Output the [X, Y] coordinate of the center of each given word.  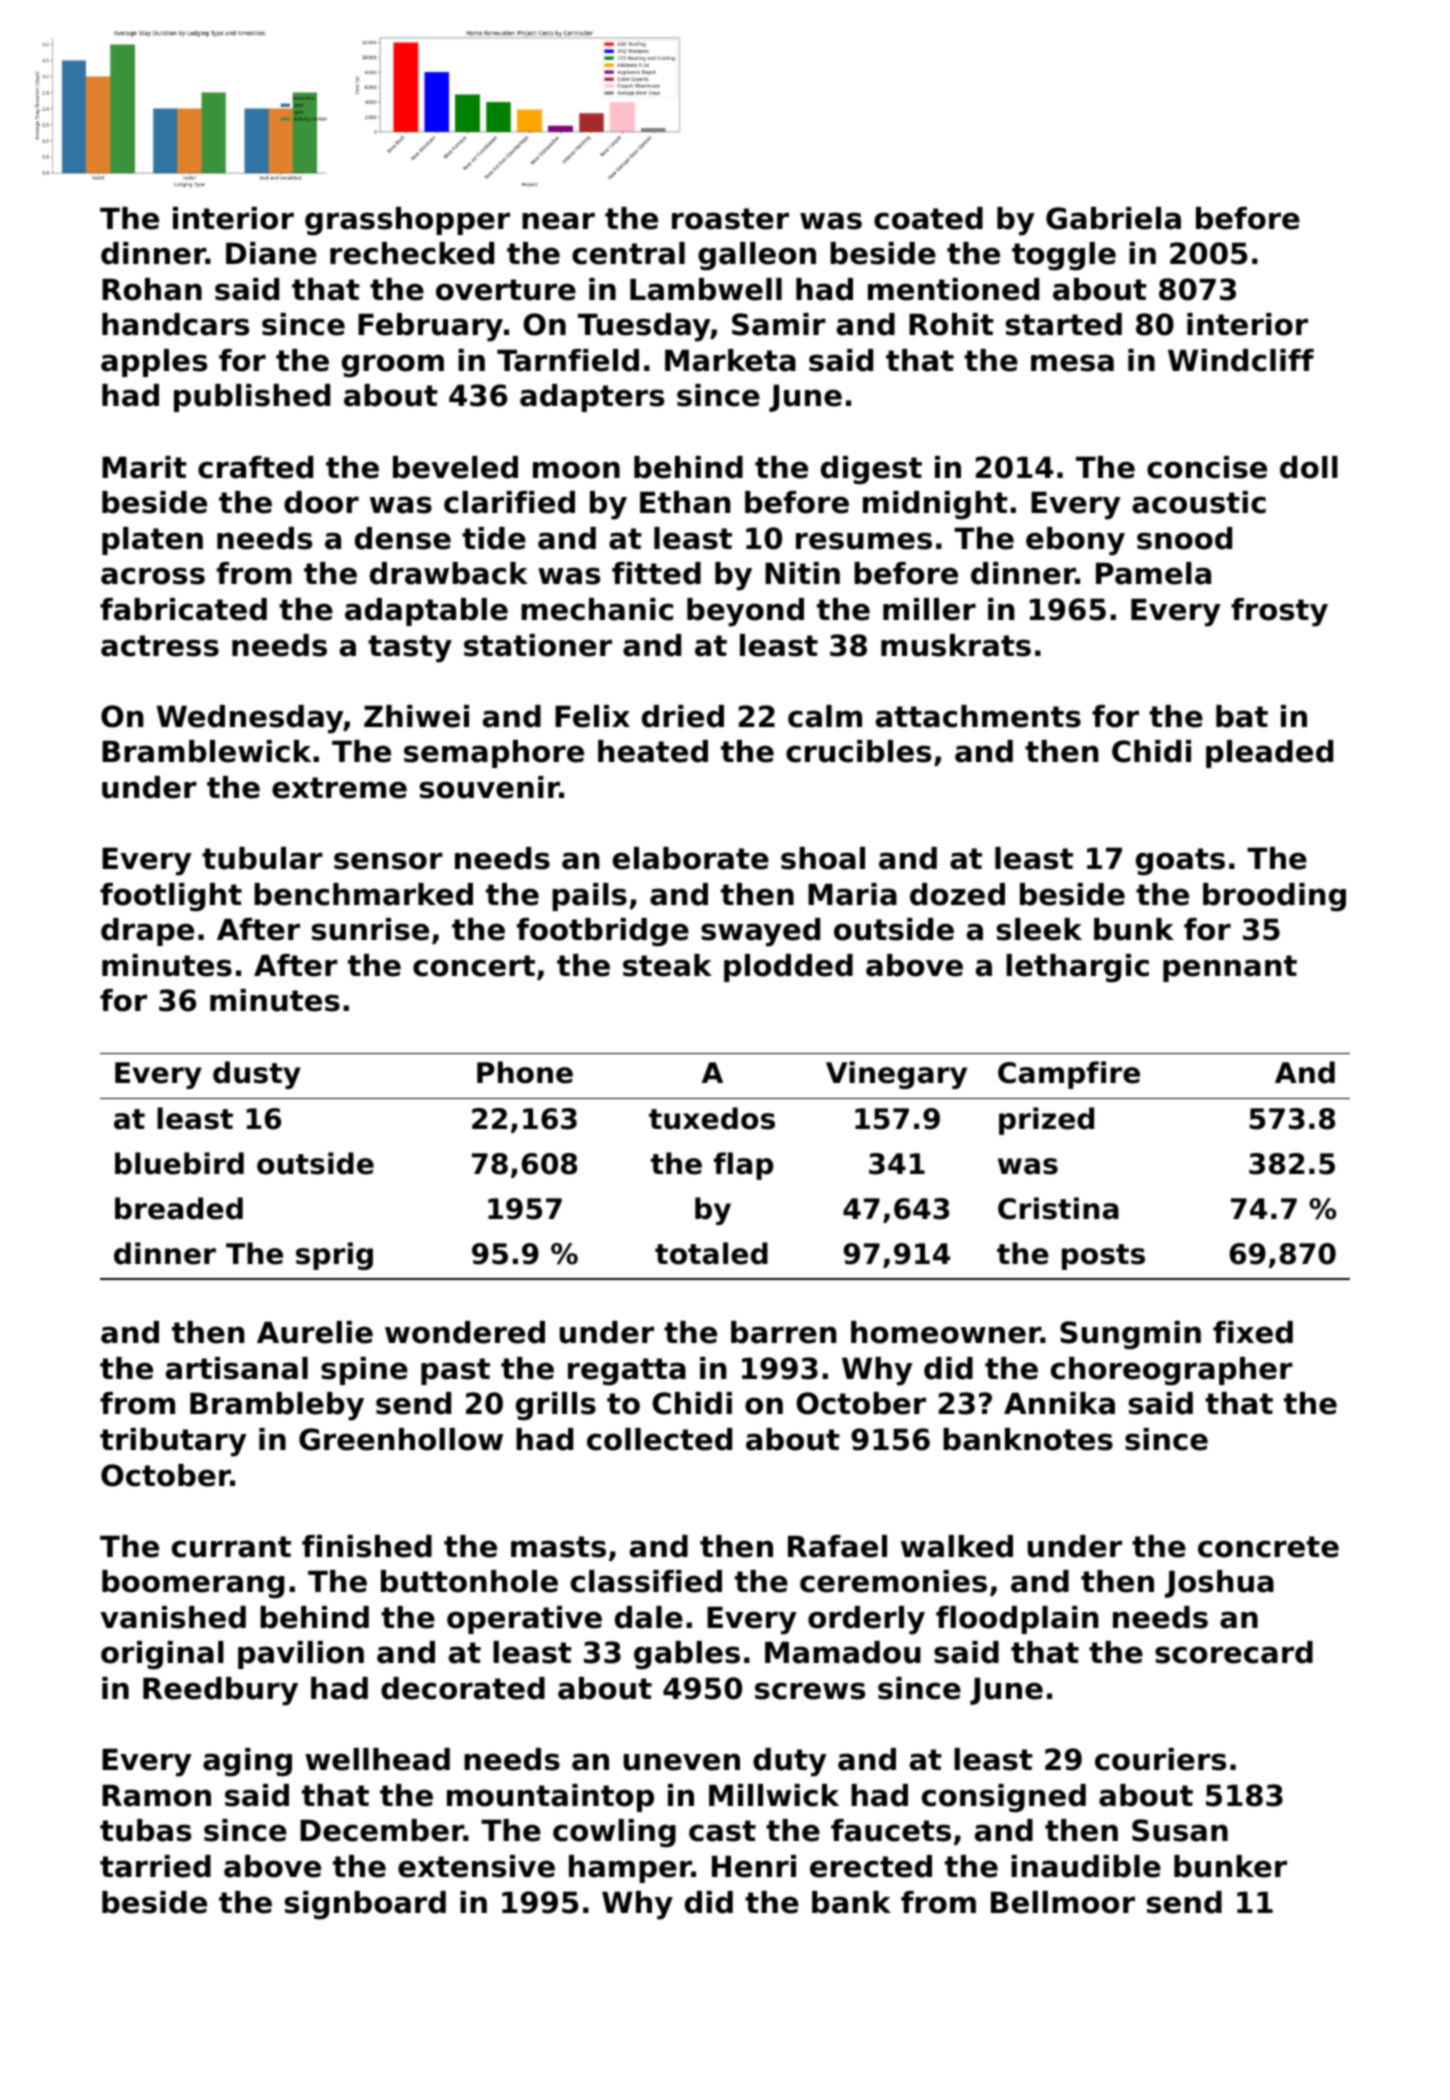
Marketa [730, 360]
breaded [179, 1208]
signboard [365, 1905]
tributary [173, 1442]
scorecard [1234, 1652]
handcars [175, 324]
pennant [1230, 968]
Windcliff [1241, 360]
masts [558, 1547]
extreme [339, 788]
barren [783, 1332]
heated [653, 751]
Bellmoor [1063, 1902]
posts [1103, 1257]
